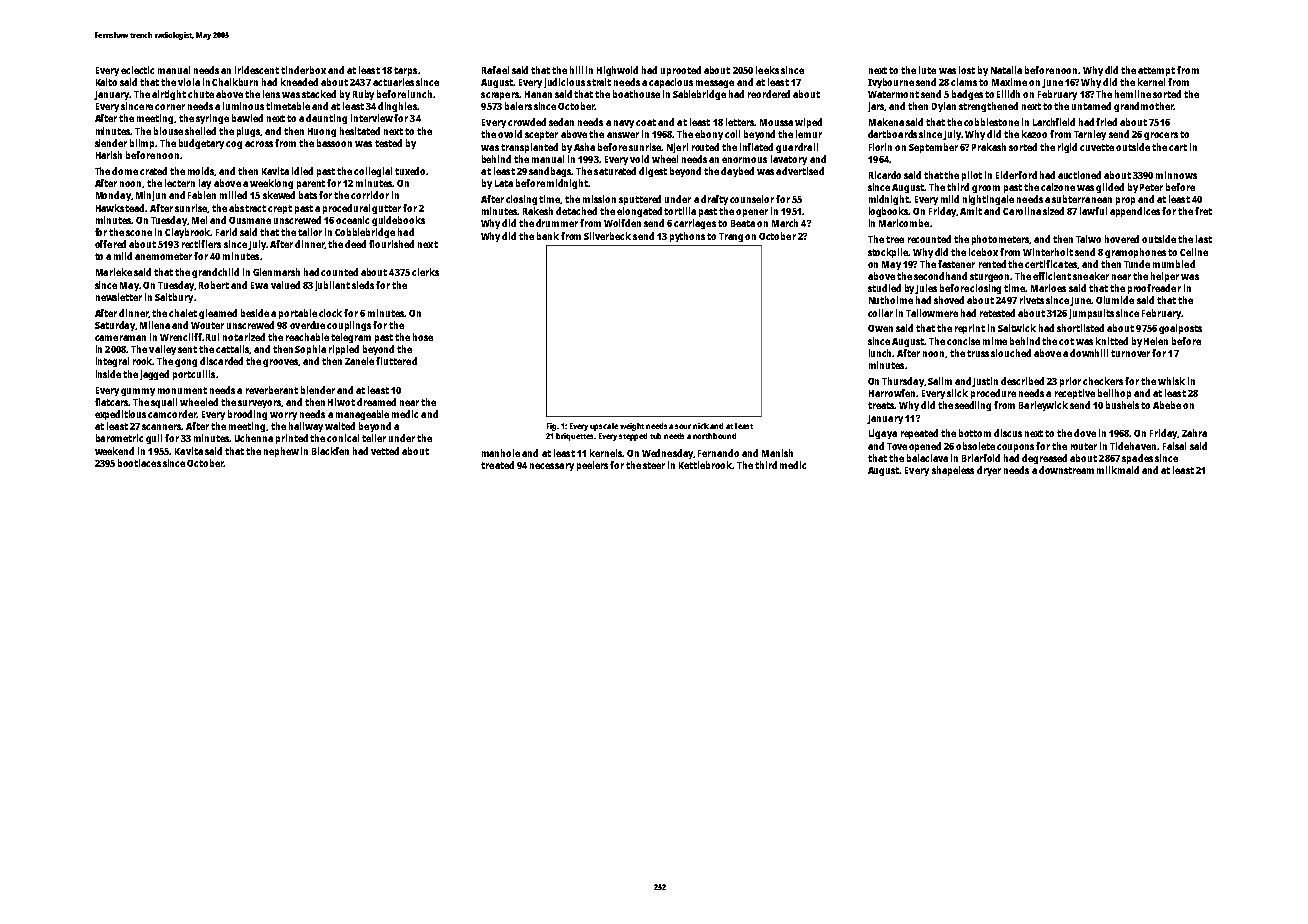 This page has width=1308, height=924. I want to click on Marieke, so click(114, 272).
